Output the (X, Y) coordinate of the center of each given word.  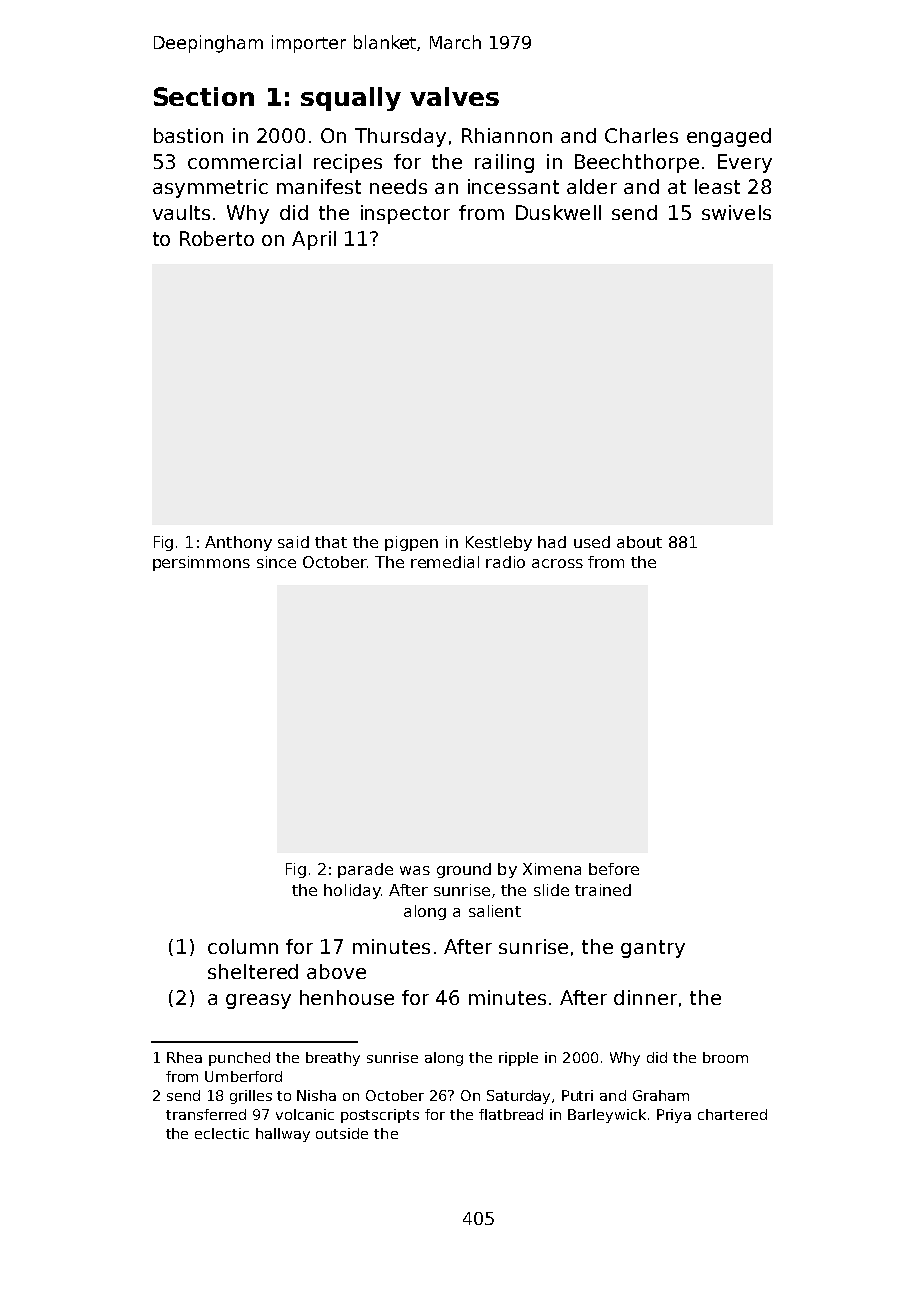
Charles (641, 135)
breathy (333, 1059)
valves (454, 96)
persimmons (201, 563)
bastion (188, 135)
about (639, 542)
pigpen (411, 543)
